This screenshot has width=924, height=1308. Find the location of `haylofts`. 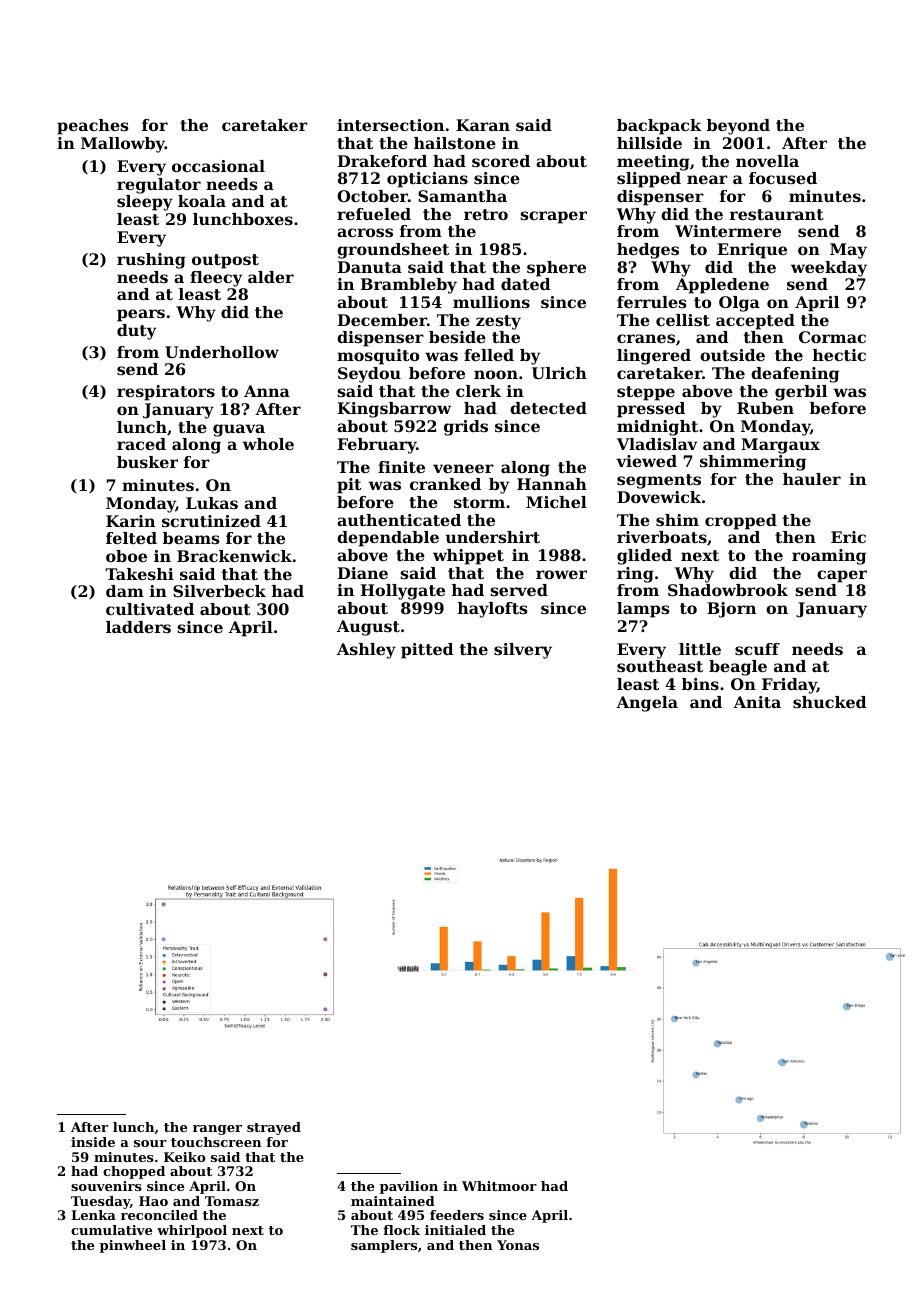

haylofts is located at coordinates (493, 610).
